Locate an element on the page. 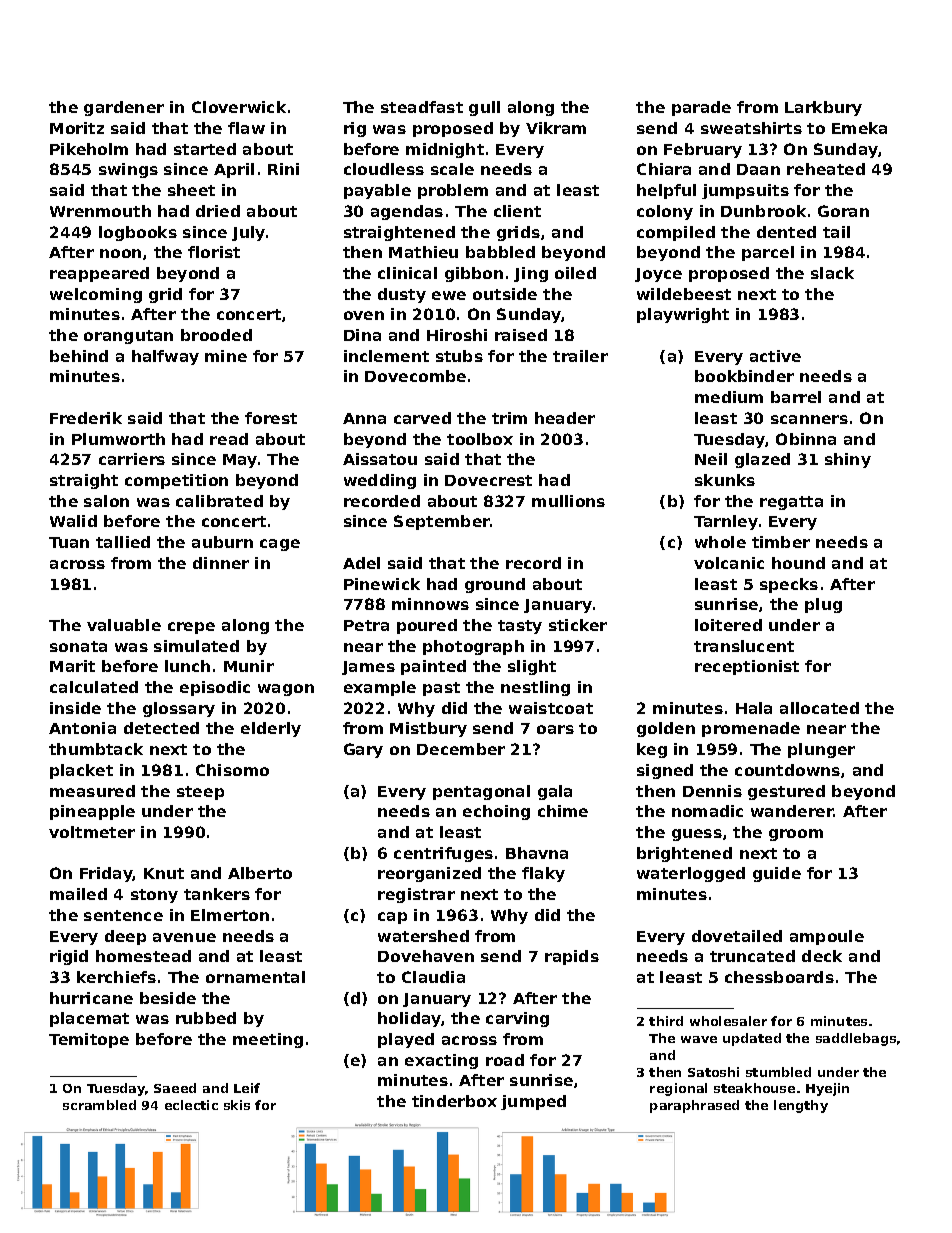  Hyejin is located at coordinates (827, 1089).
